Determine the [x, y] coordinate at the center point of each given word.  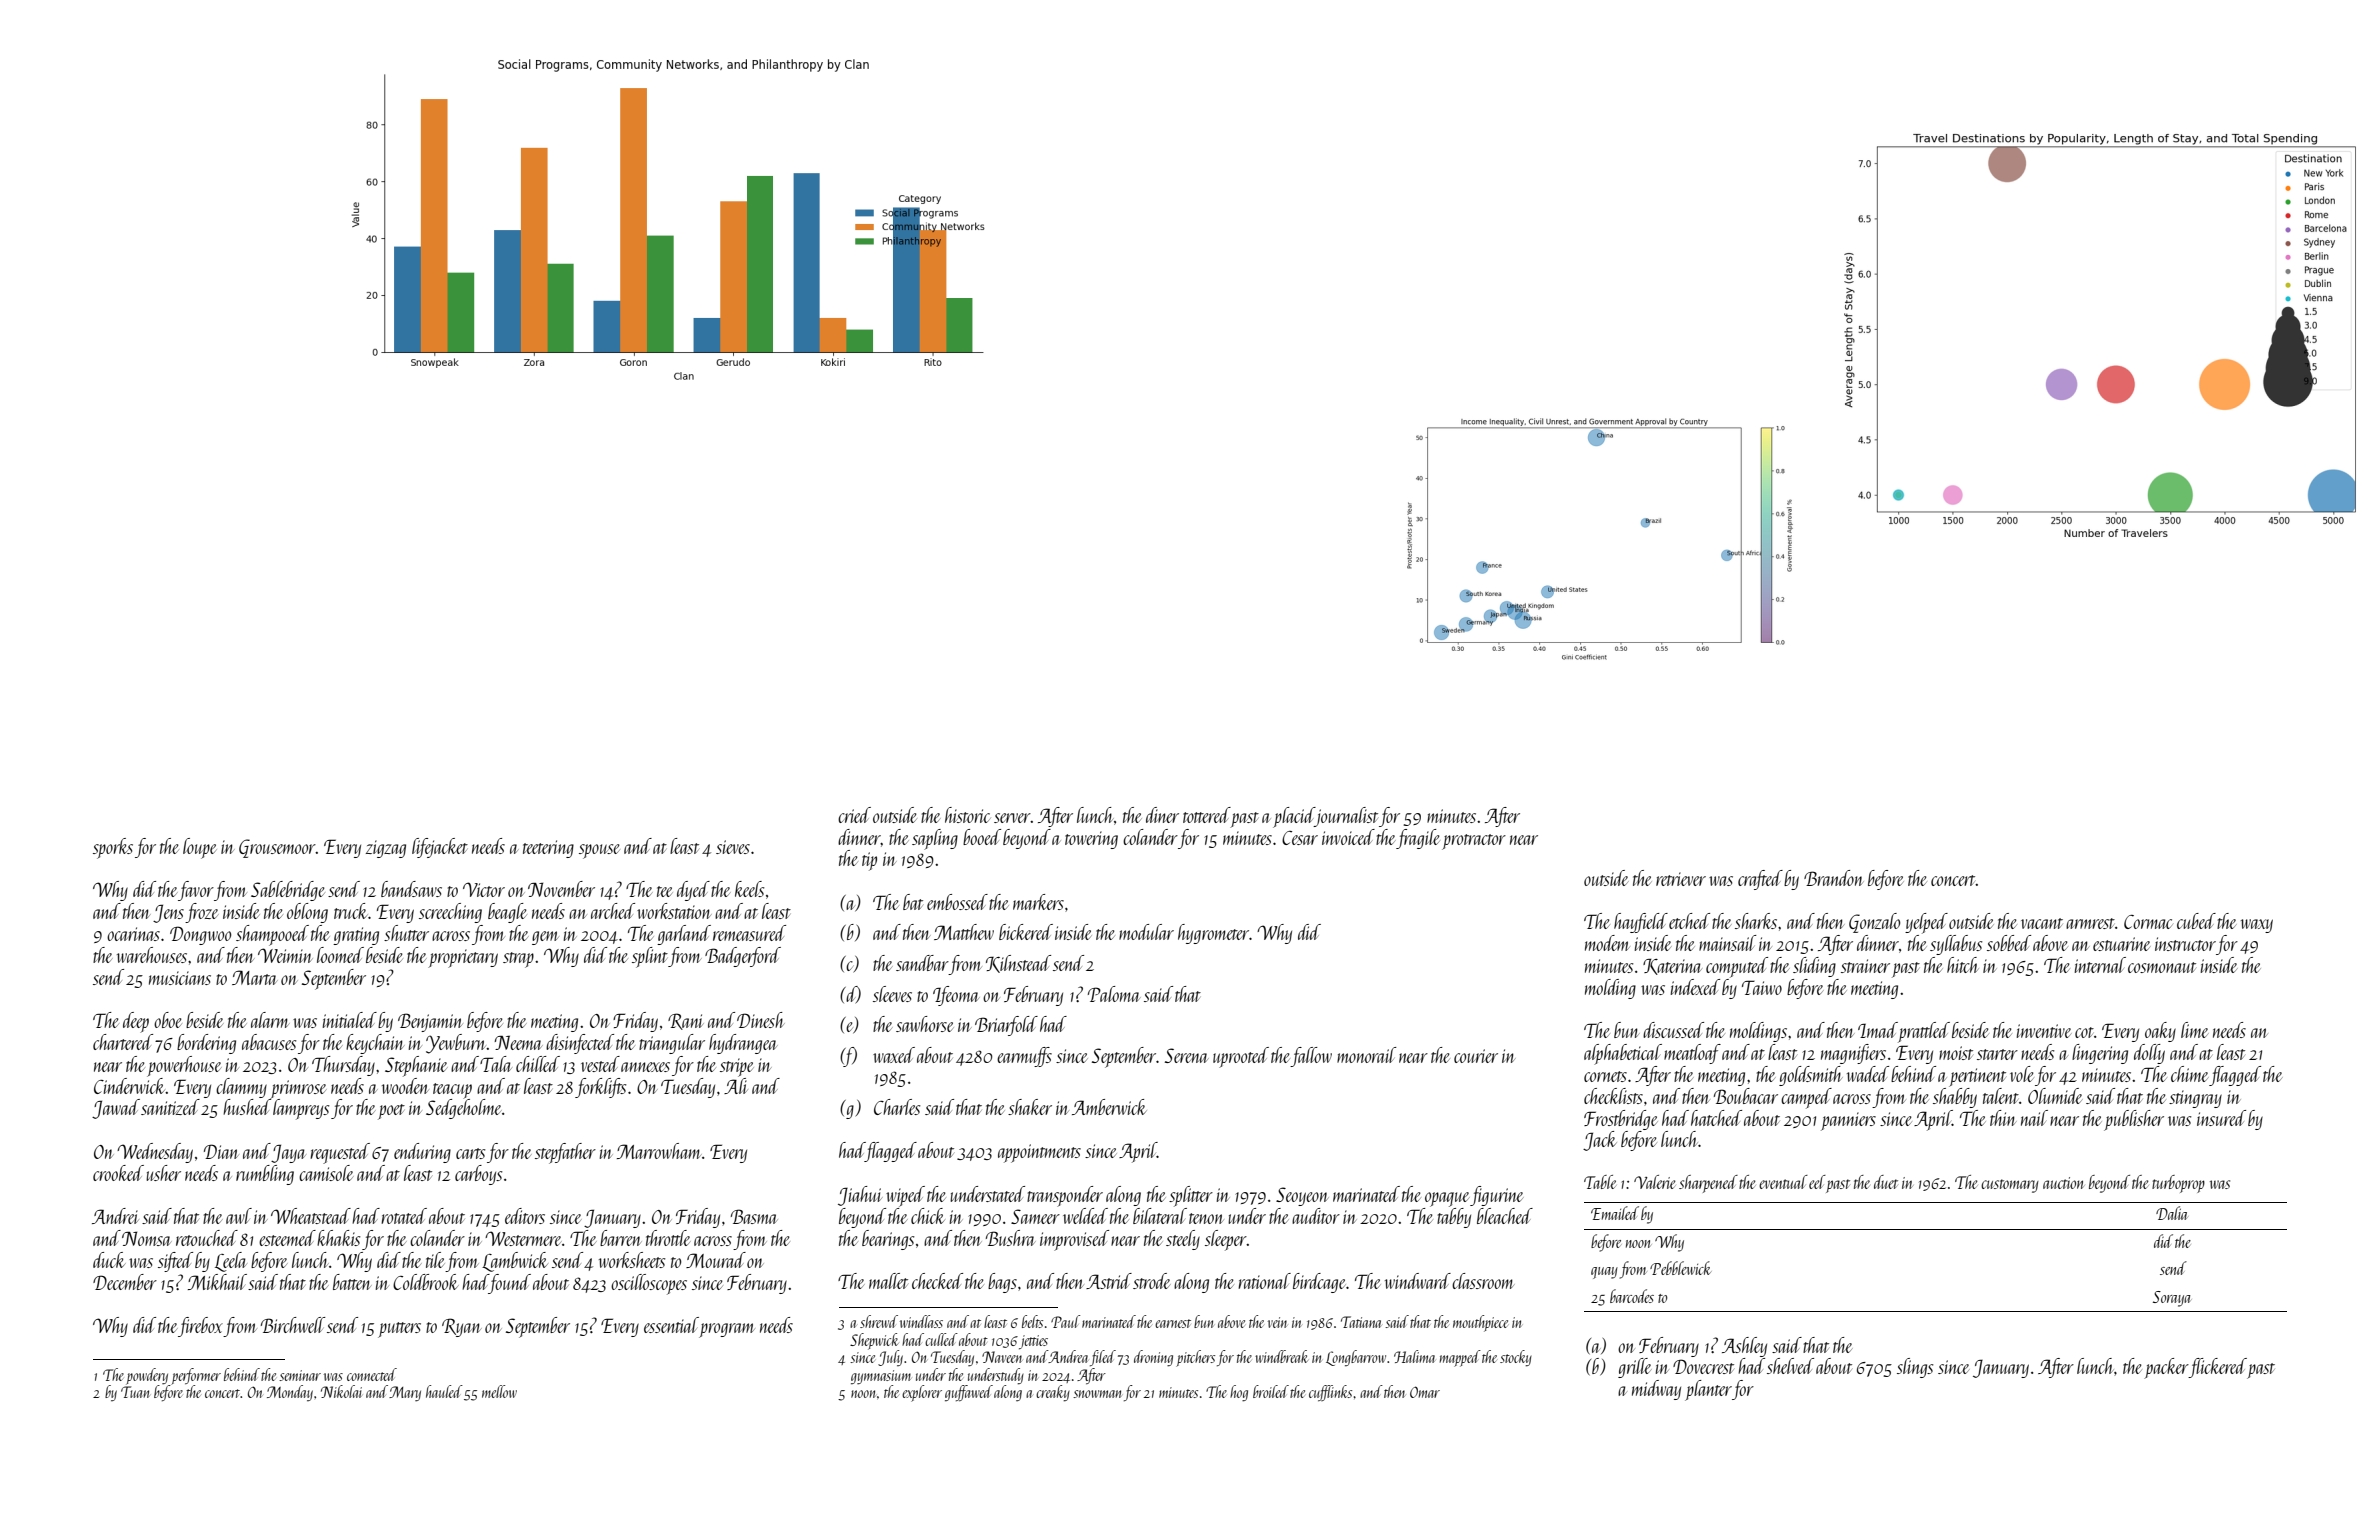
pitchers [1195, 1358]
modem [1607, 943]
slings [1915, 1368]
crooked [118, 1173]
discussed [1673, 1030]
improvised [1074, 1240]
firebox [200, 1327]
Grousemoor [277, 848]
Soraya [2172, 1299]
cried [854, 815]
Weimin [285, 955]
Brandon [1834, 878]
